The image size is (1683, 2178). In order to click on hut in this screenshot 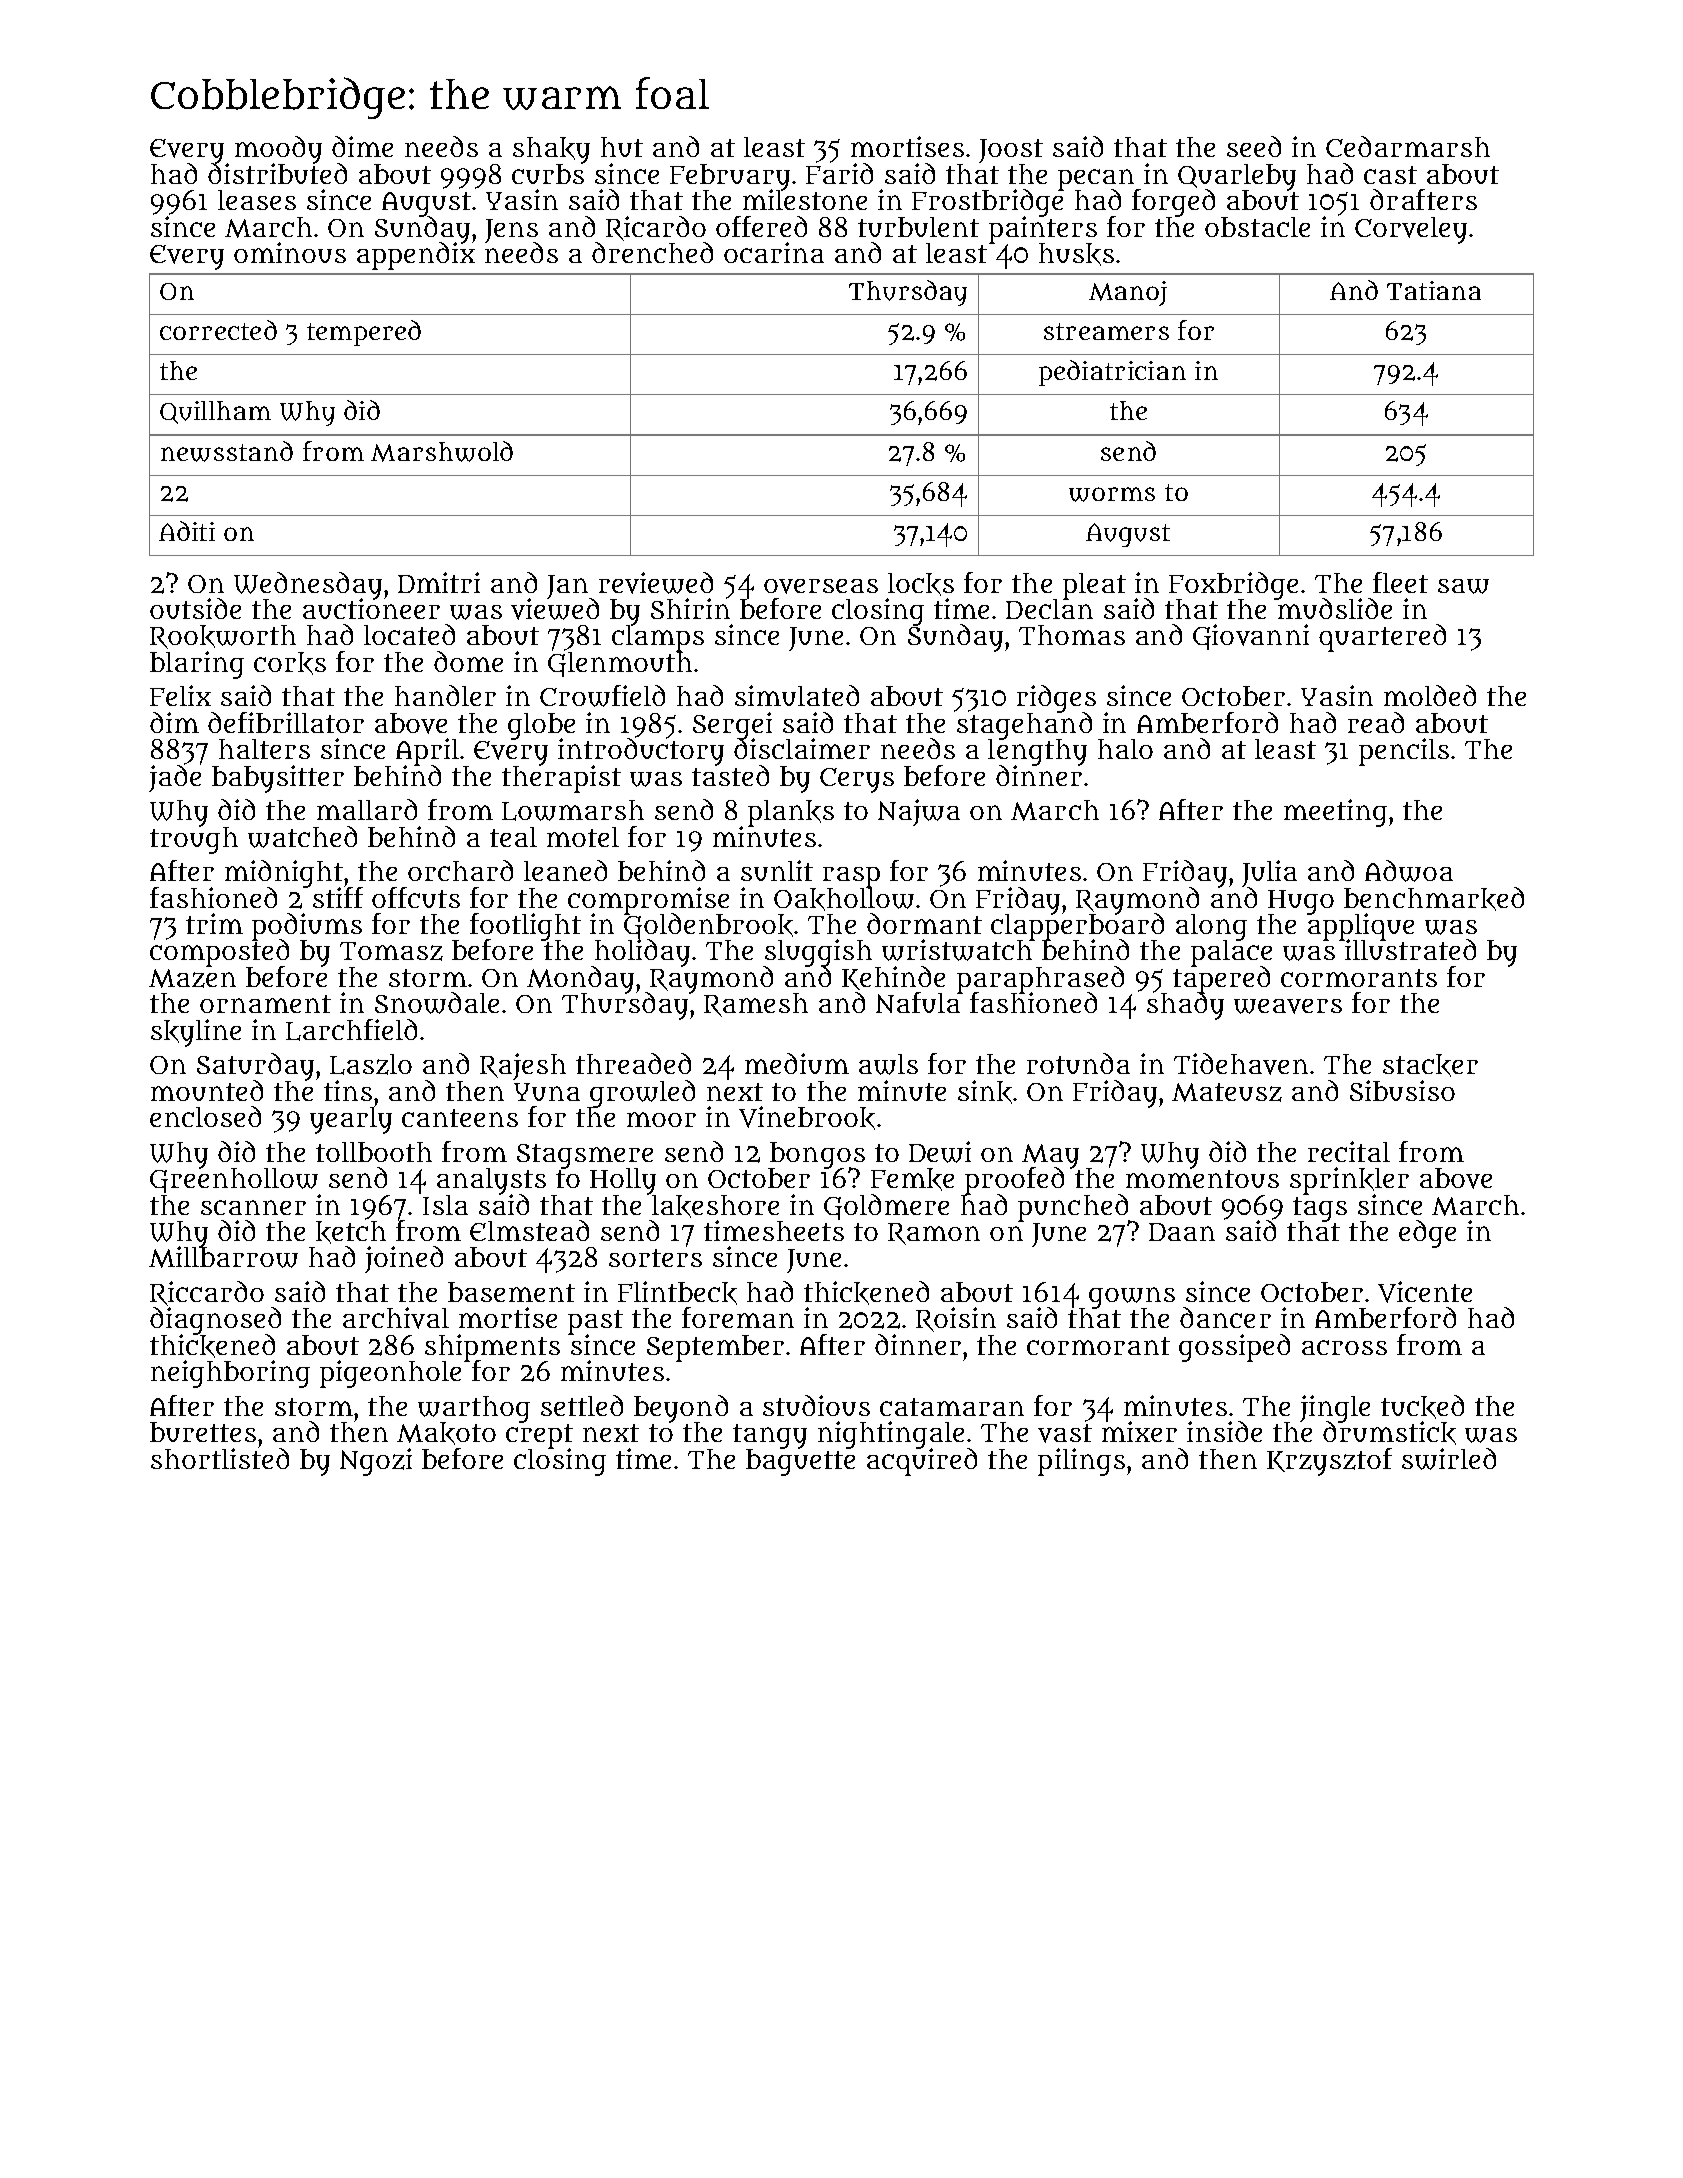, I will do `click(622, 147)`.
